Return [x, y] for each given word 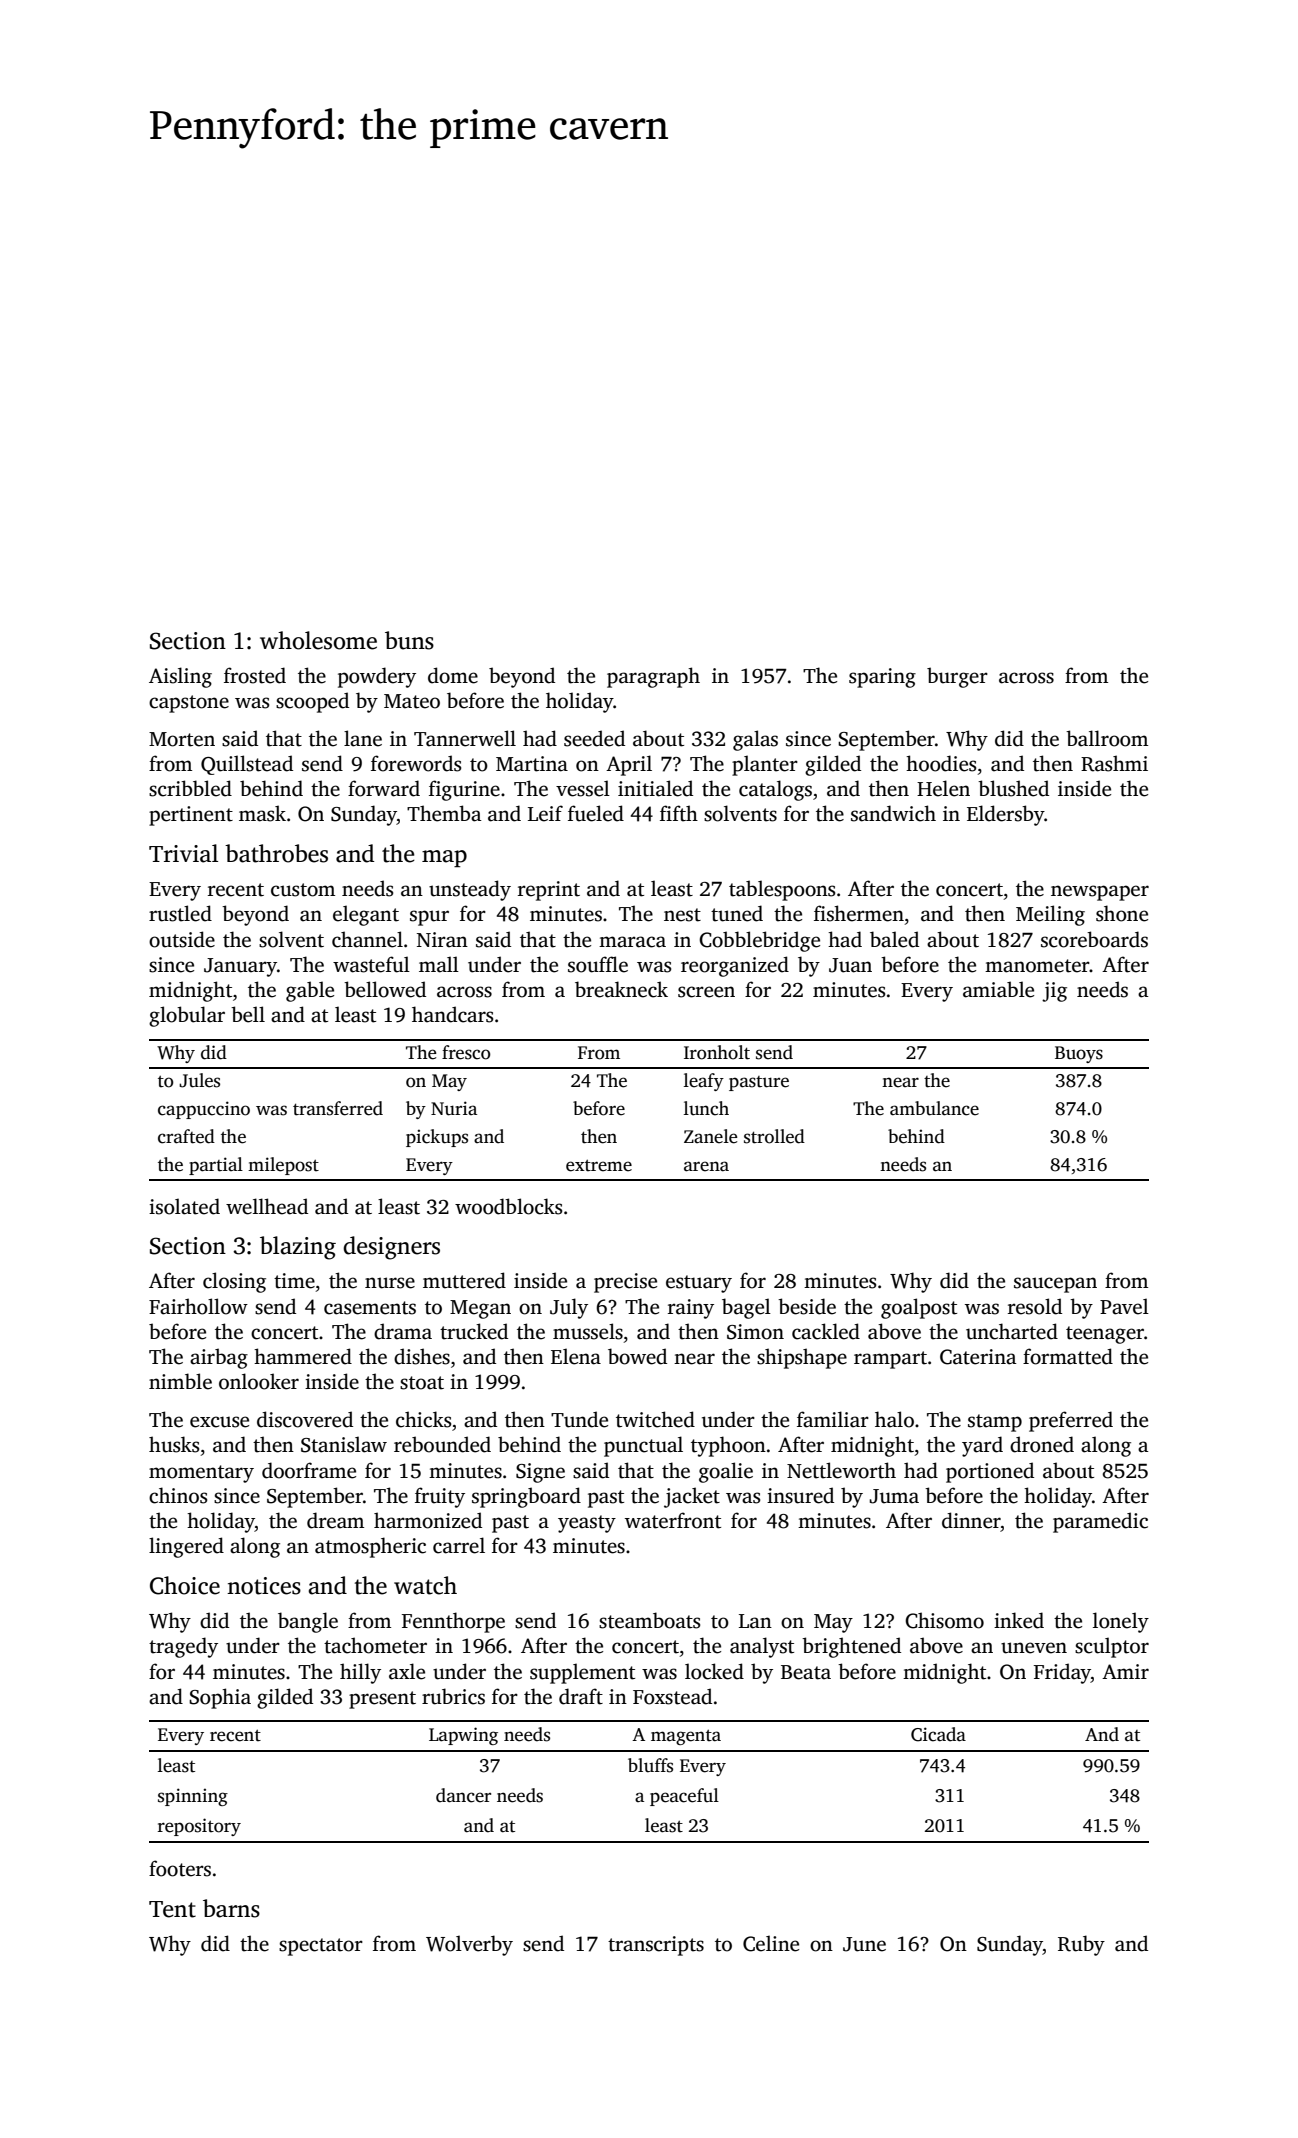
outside [182, 939]
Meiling [1050, 915]
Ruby [1081, 1945]
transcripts [656, 1946]
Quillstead [247, 765]
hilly [360, 1673]
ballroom [1107, 738]
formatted [1068, 1356]
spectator [321, 1947]
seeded [594, 738]
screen [706, 992]
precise [625, 1283]
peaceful [684, 1797]
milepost [283, 1166]
